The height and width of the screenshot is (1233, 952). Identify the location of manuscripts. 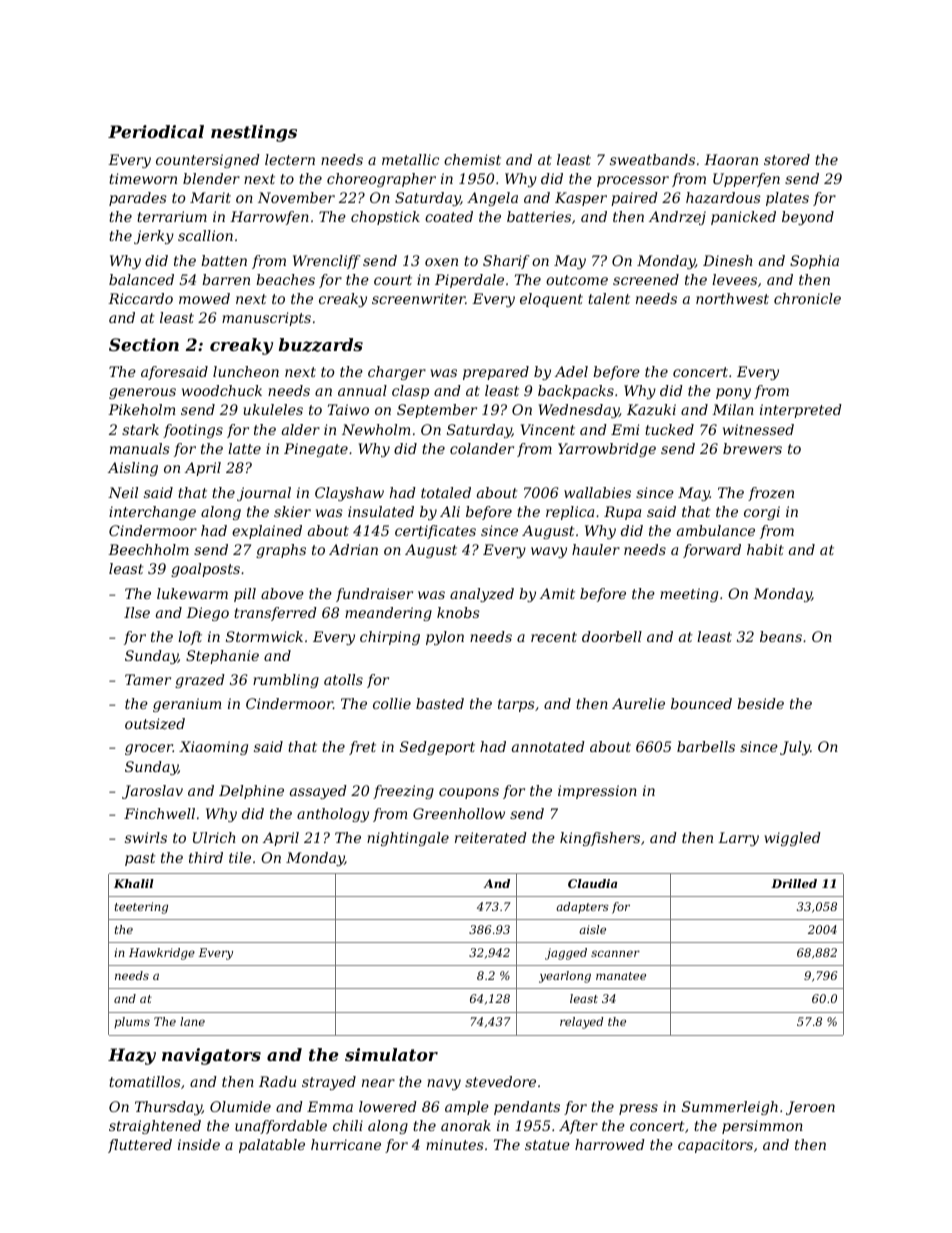
(266, 319).
